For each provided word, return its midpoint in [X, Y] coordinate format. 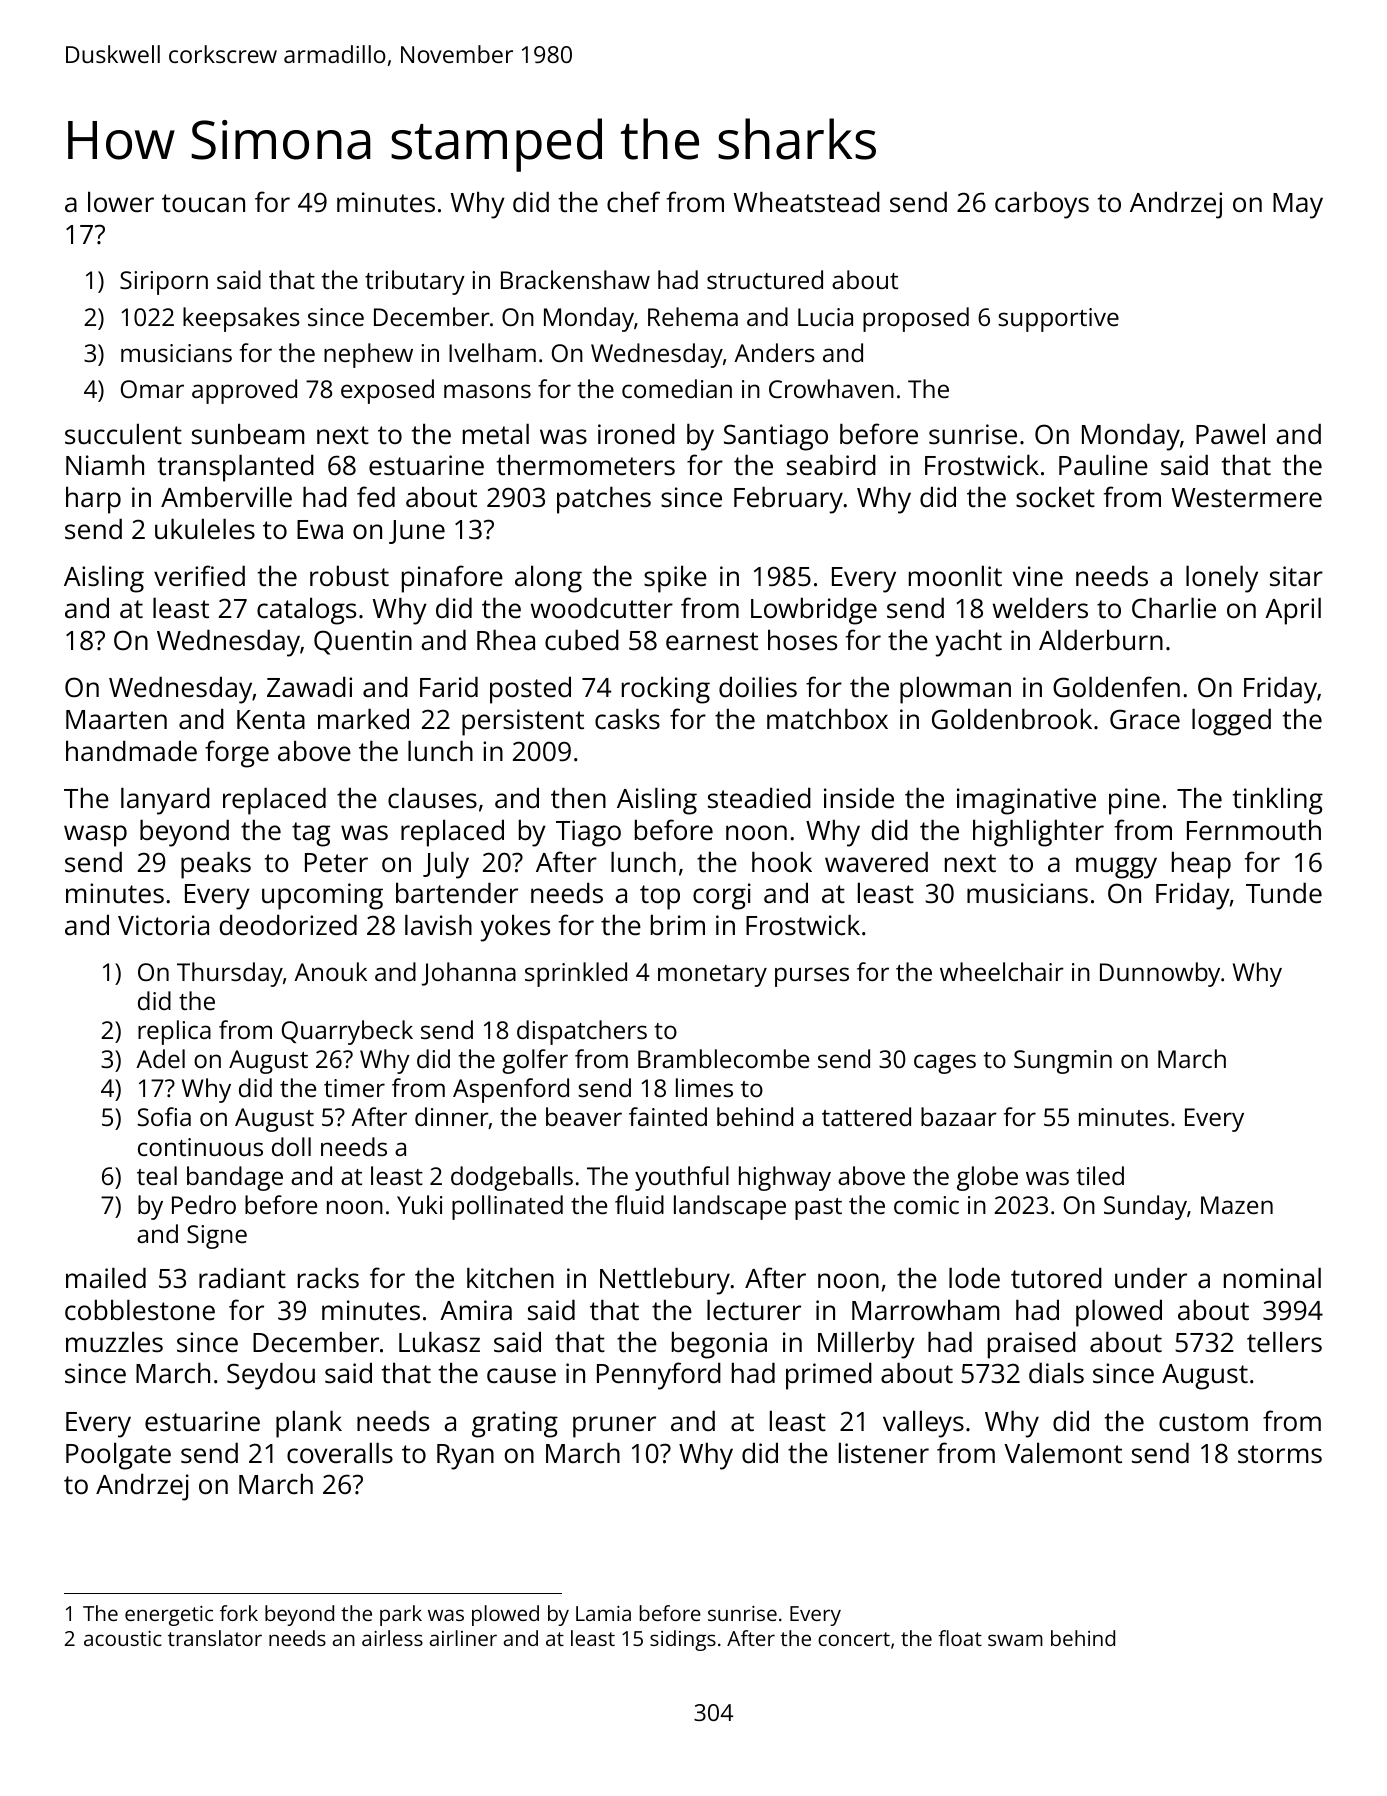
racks [328, 1277]
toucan [203, 203]
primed [829, 1376]
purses [812, 977]
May [1298, 206]
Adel [160, 1058]
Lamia [603, 1613]
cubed [582, 639]
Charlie [1174, 607]
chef [633, 202]
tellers [1284, 1342]
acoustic [123, 1638]
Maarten [116, 719]
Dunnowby [1160, 974]
